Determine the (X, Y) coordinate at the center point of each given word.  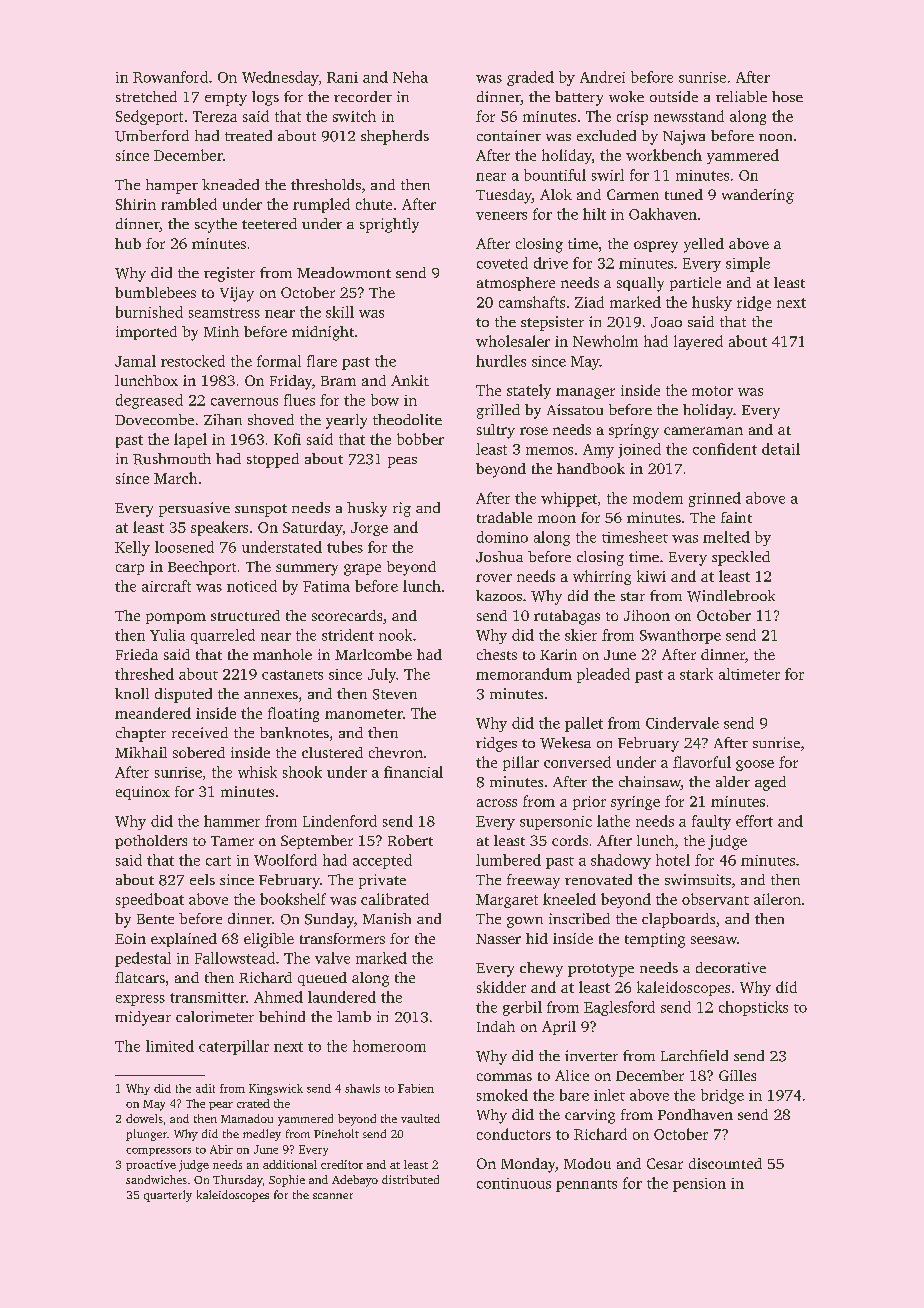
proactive (151, 1165)
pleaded (603, 675)
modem (658, 498)
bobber (420, 439)
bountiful (555, 175)
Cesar (665, 1163)
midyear (143, 1018)
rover (494, 578)
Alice (572, 1075)
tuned (684, 194)
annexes (271, 695)
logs (265, 98)
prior (589, 803)
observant (715, 899)
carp (130, 569)
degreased (149, 401)
